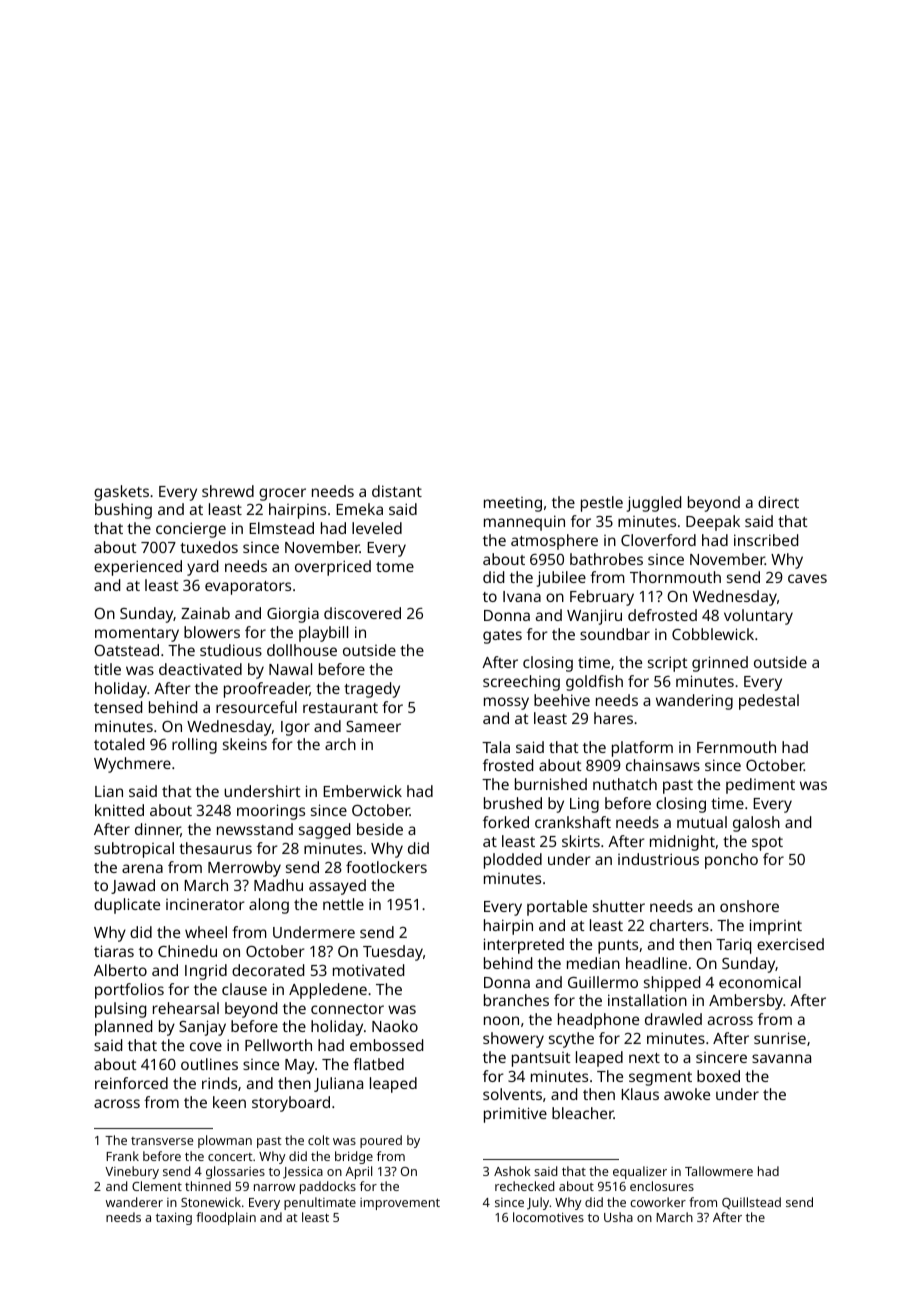 This document has width=924, height=1308. Describe the element at coordinates (731, 861) in the document. I see `poncho` at that location.
